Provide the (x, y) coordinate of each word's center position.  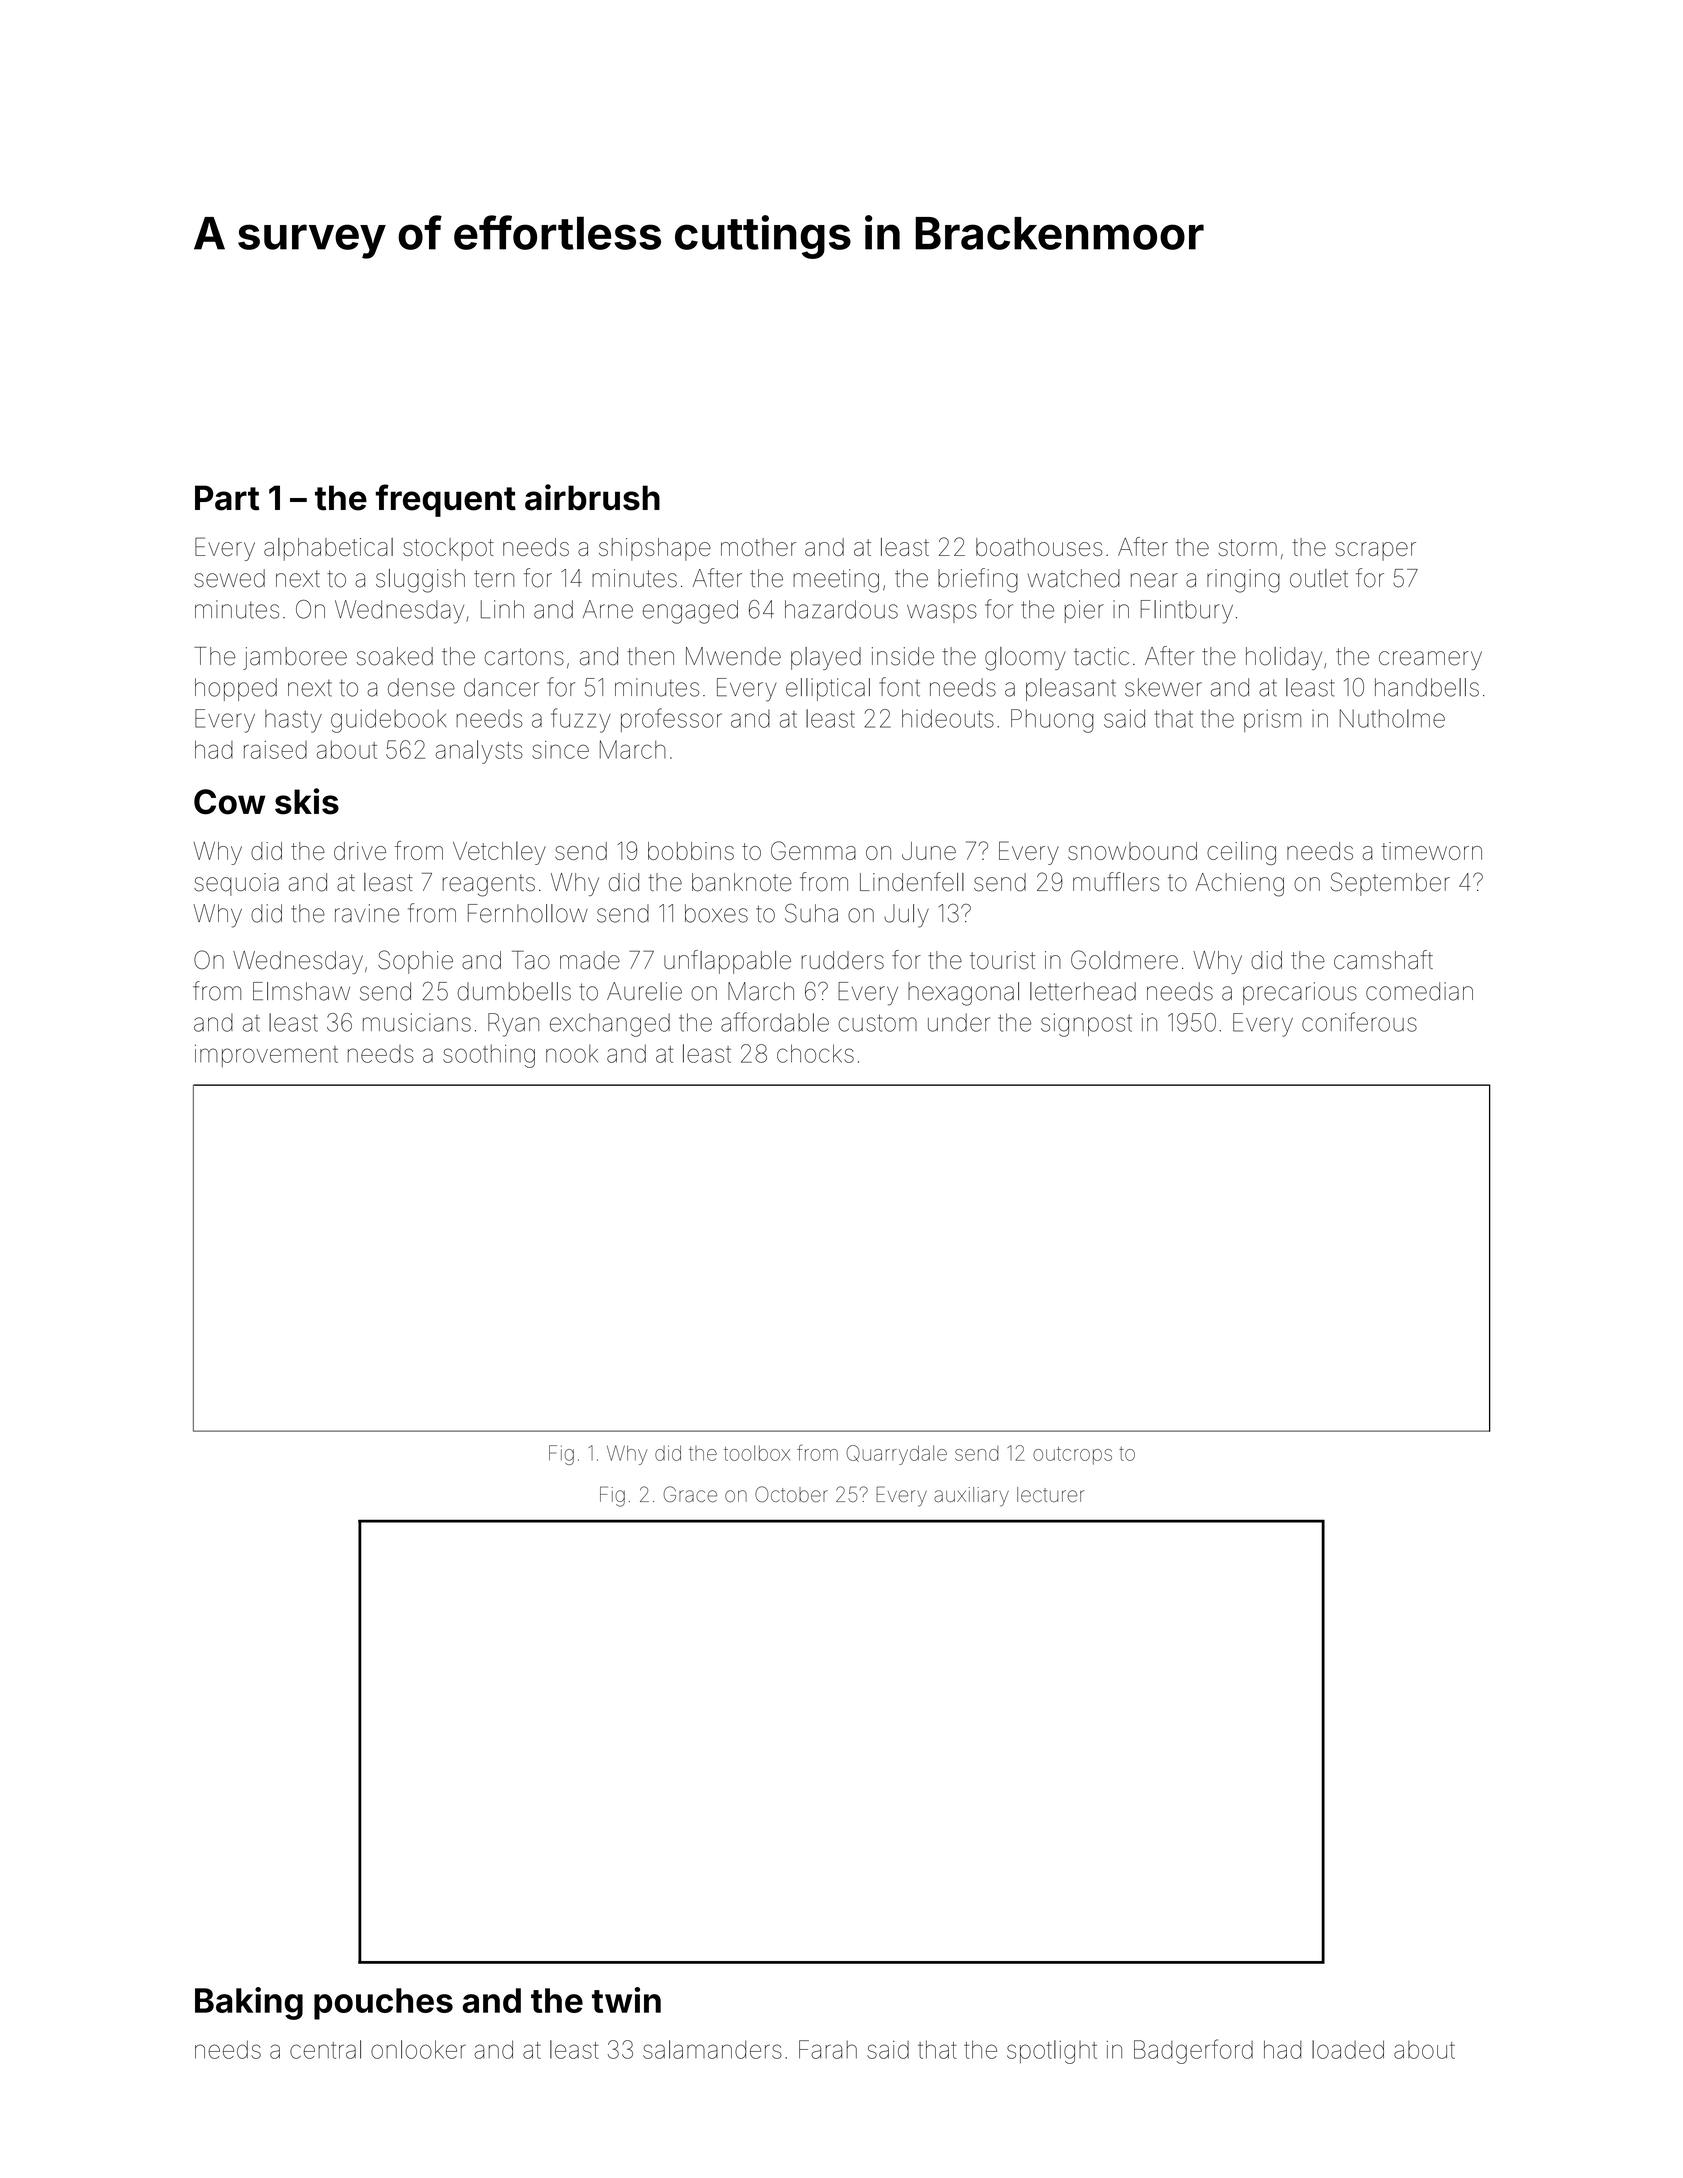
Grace (690, 1494)
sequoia (236, 884)
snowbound (1132, 851)
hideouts (948, 718)
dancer (501, 687)
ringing (1243, 581)
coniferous (1359, 1022)
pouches (383, 2004)
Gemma (813, 850)
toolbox (757, 1453)
